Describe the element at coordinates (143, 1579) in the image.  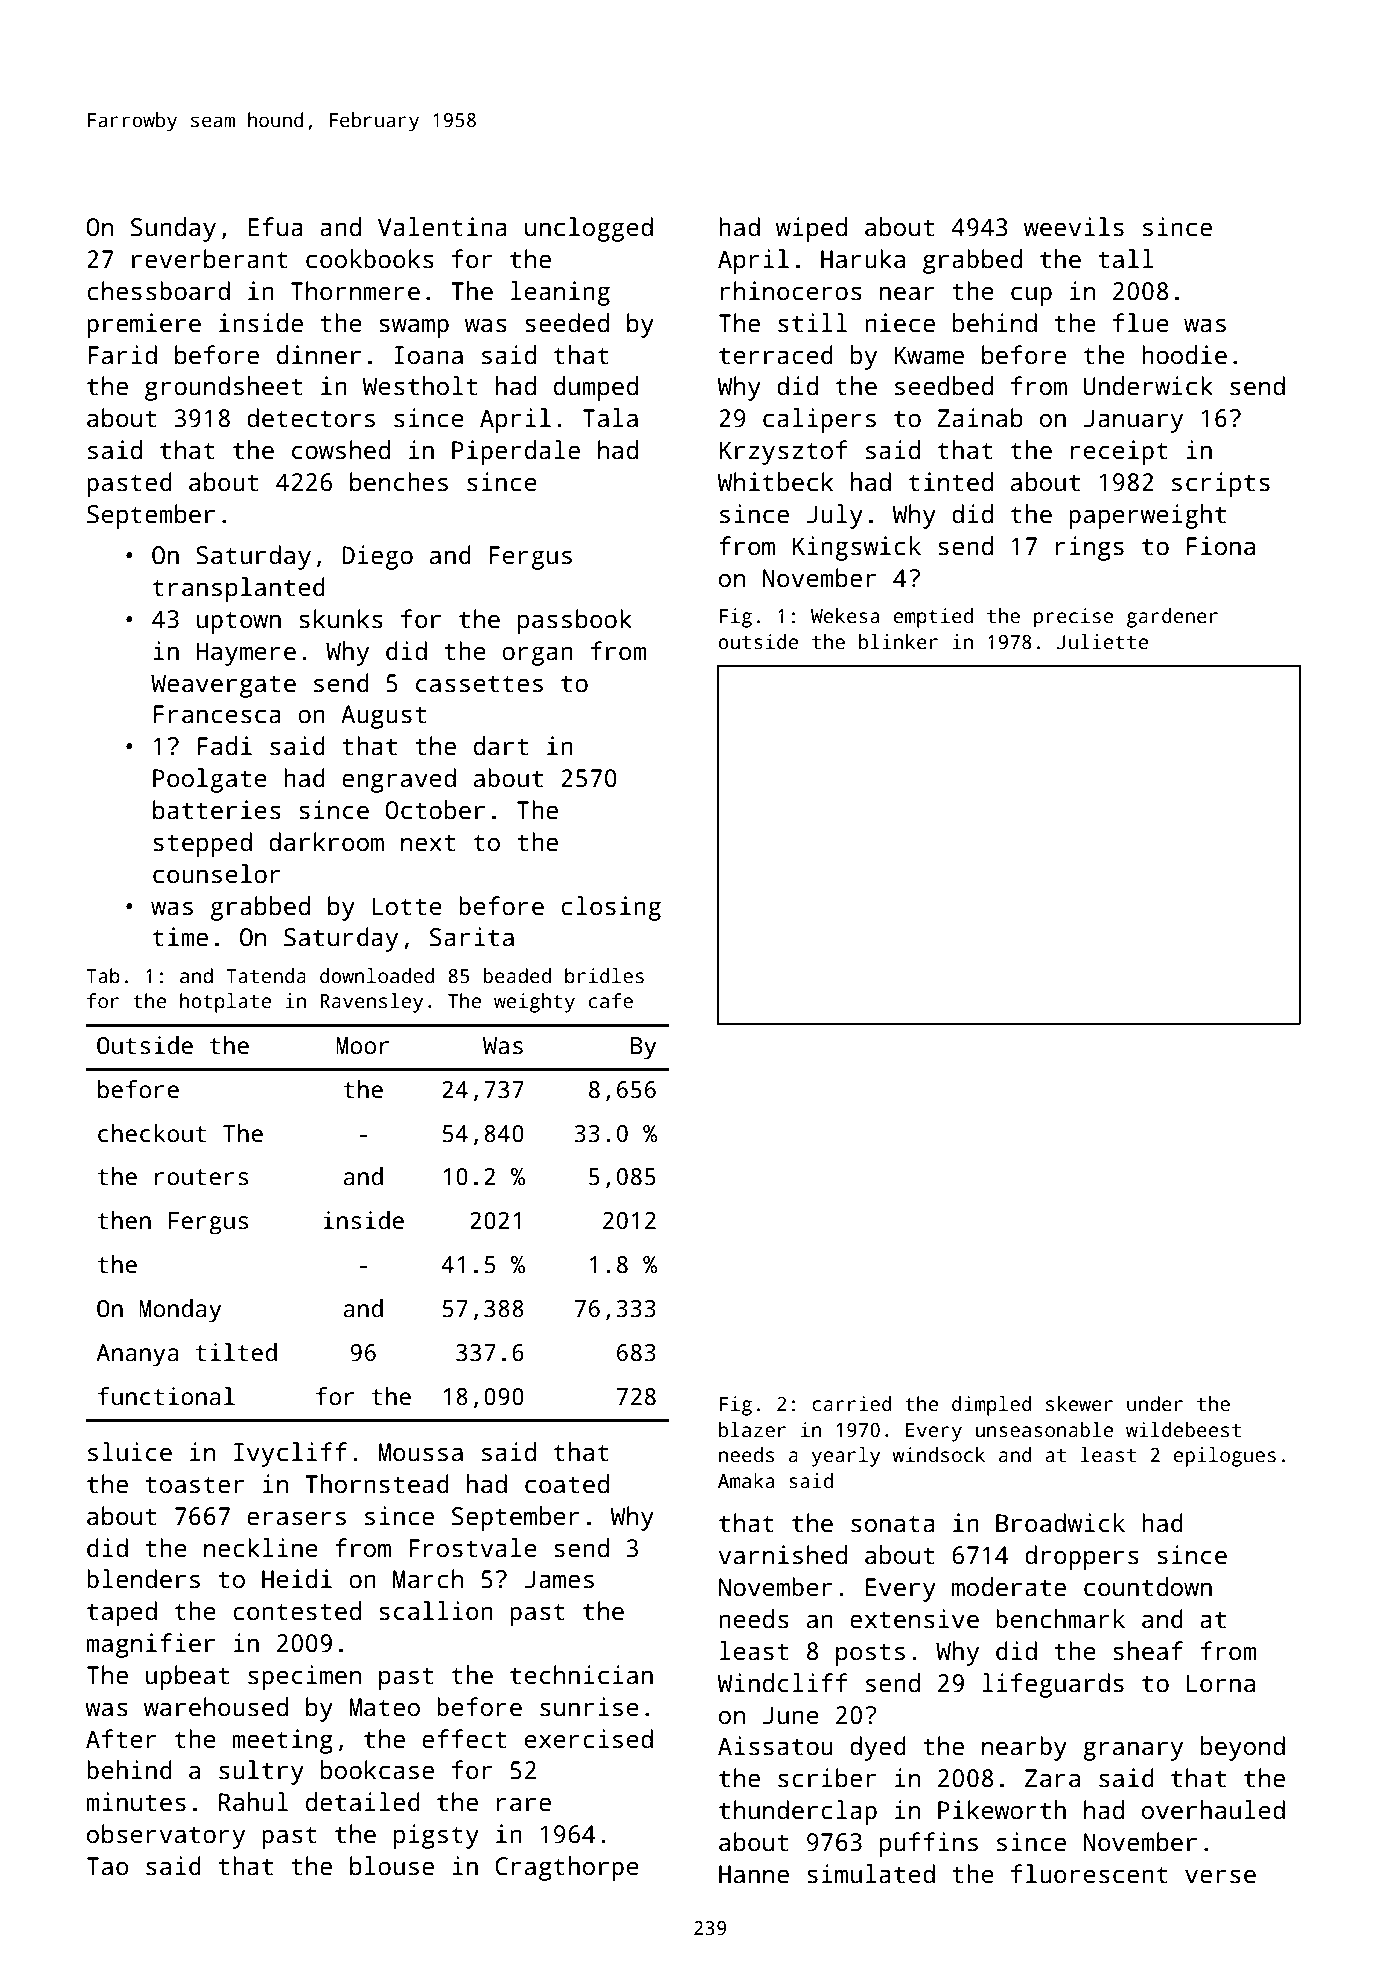
I see `blenders` at that location.
